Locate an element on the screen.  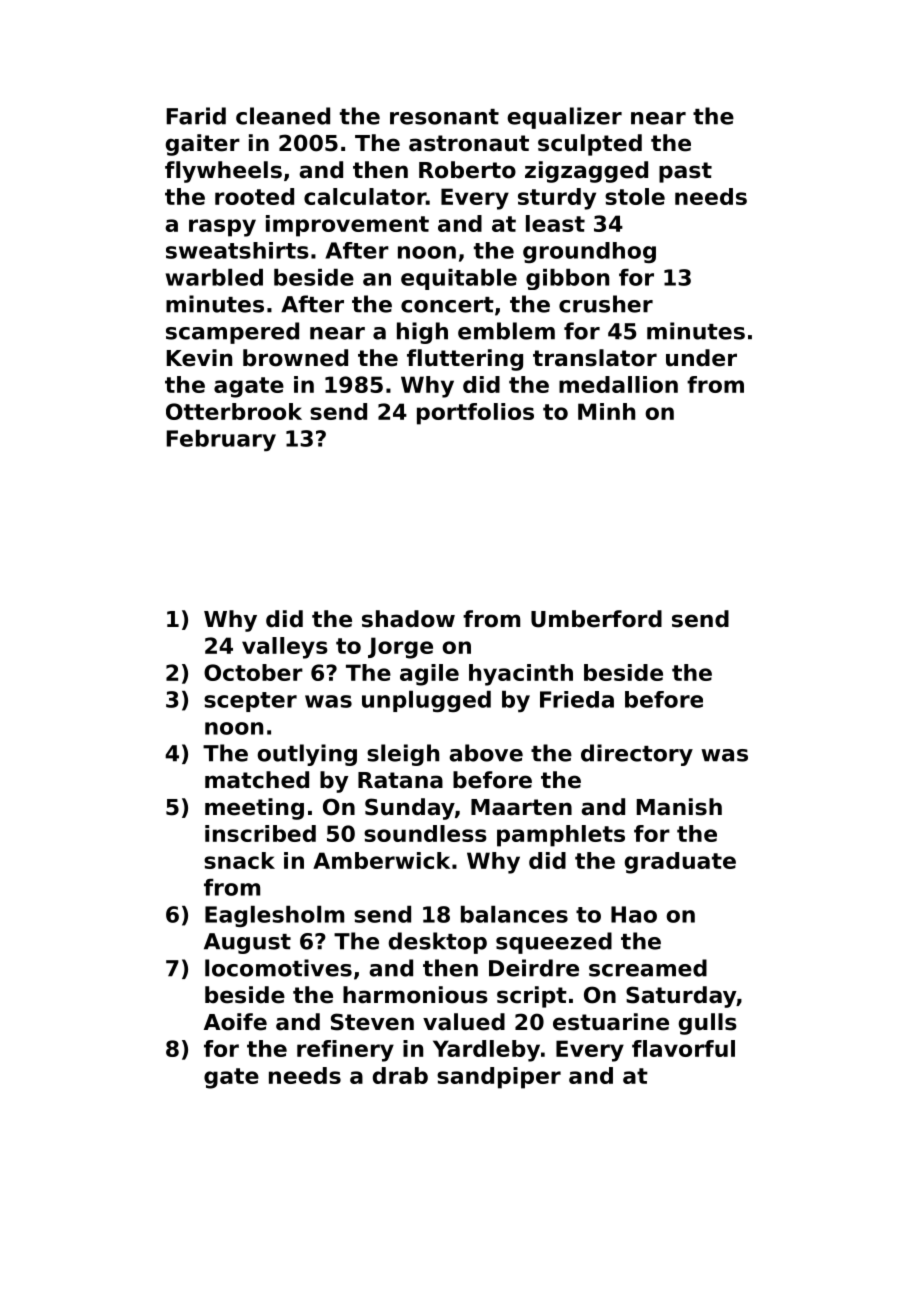
graduate is located at coordinates (680, 863).
